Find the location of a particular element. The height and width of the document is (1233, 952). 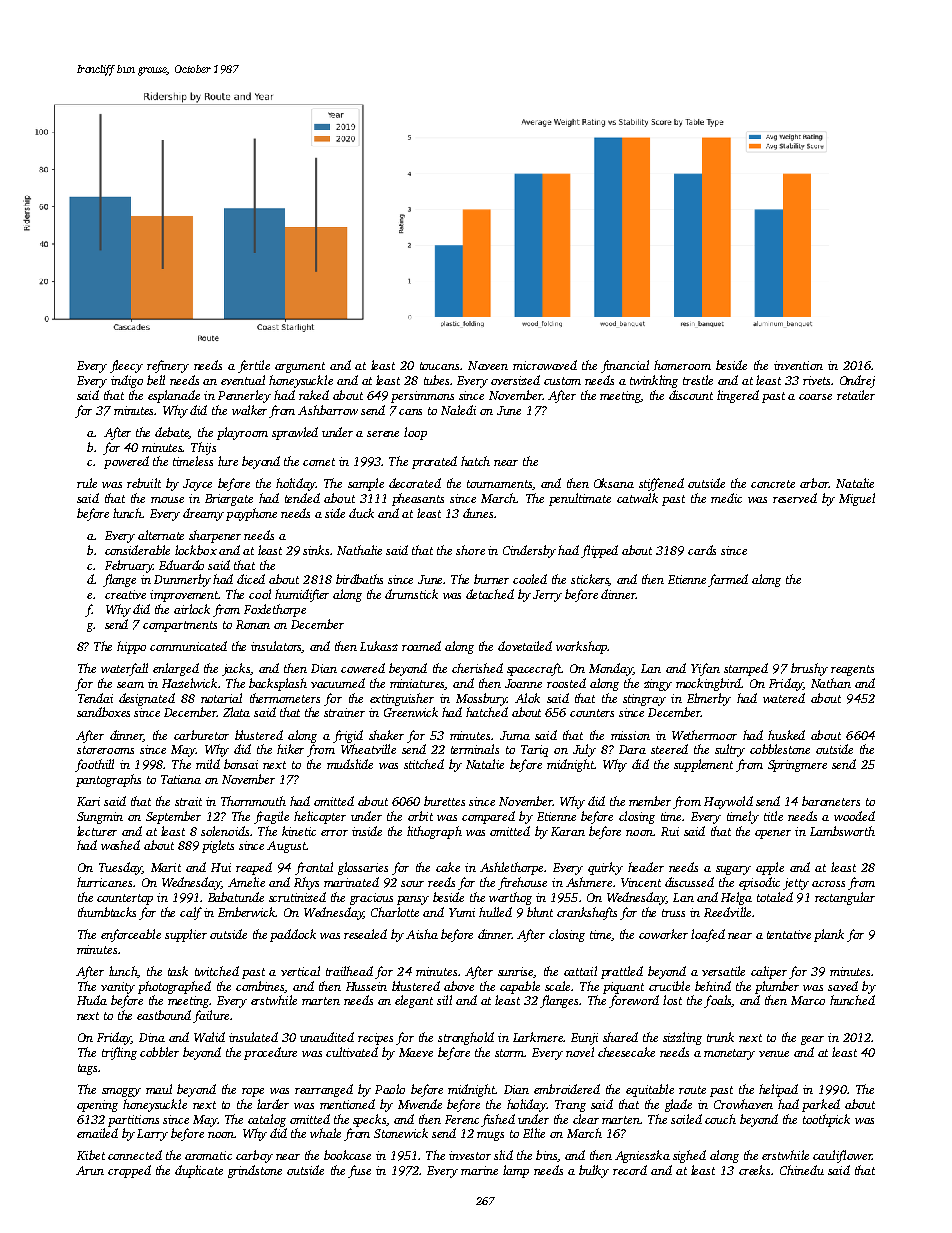

custom is located at coordinates (562, 381).
